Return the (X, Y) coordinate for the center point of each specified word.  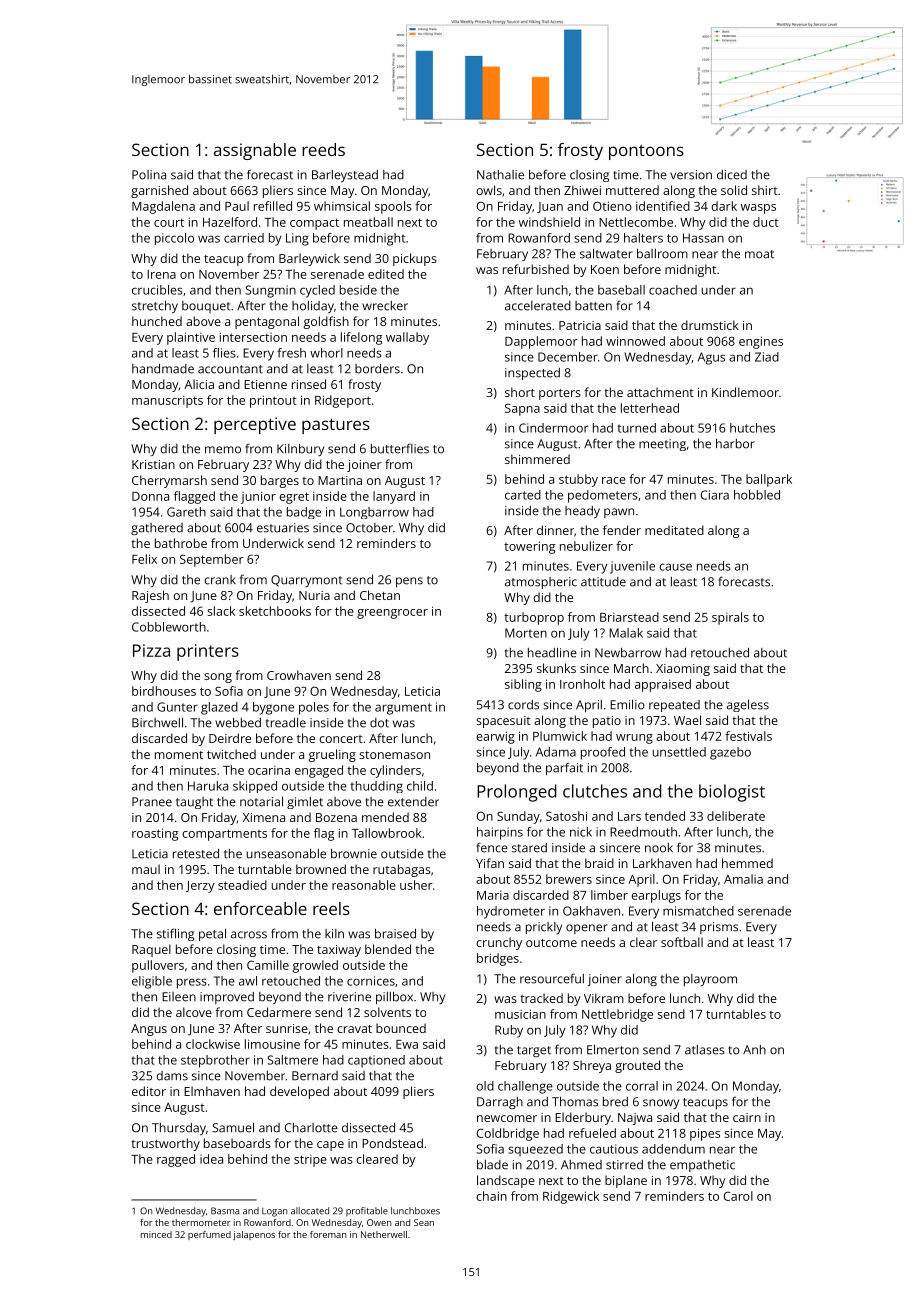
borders (377, 369)
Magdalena (163, 207)
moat (759, 254)
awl (248, 981)
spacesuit (503, 722)
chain (491, 1196)
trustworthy (165, 1144)
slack (221, 611)
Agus (711, 358)
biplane (626, 1181)
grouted (637, 1066)
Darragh (500, 1103)
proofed (603, 753)
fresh (291, 353)
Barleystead (345, 176)
